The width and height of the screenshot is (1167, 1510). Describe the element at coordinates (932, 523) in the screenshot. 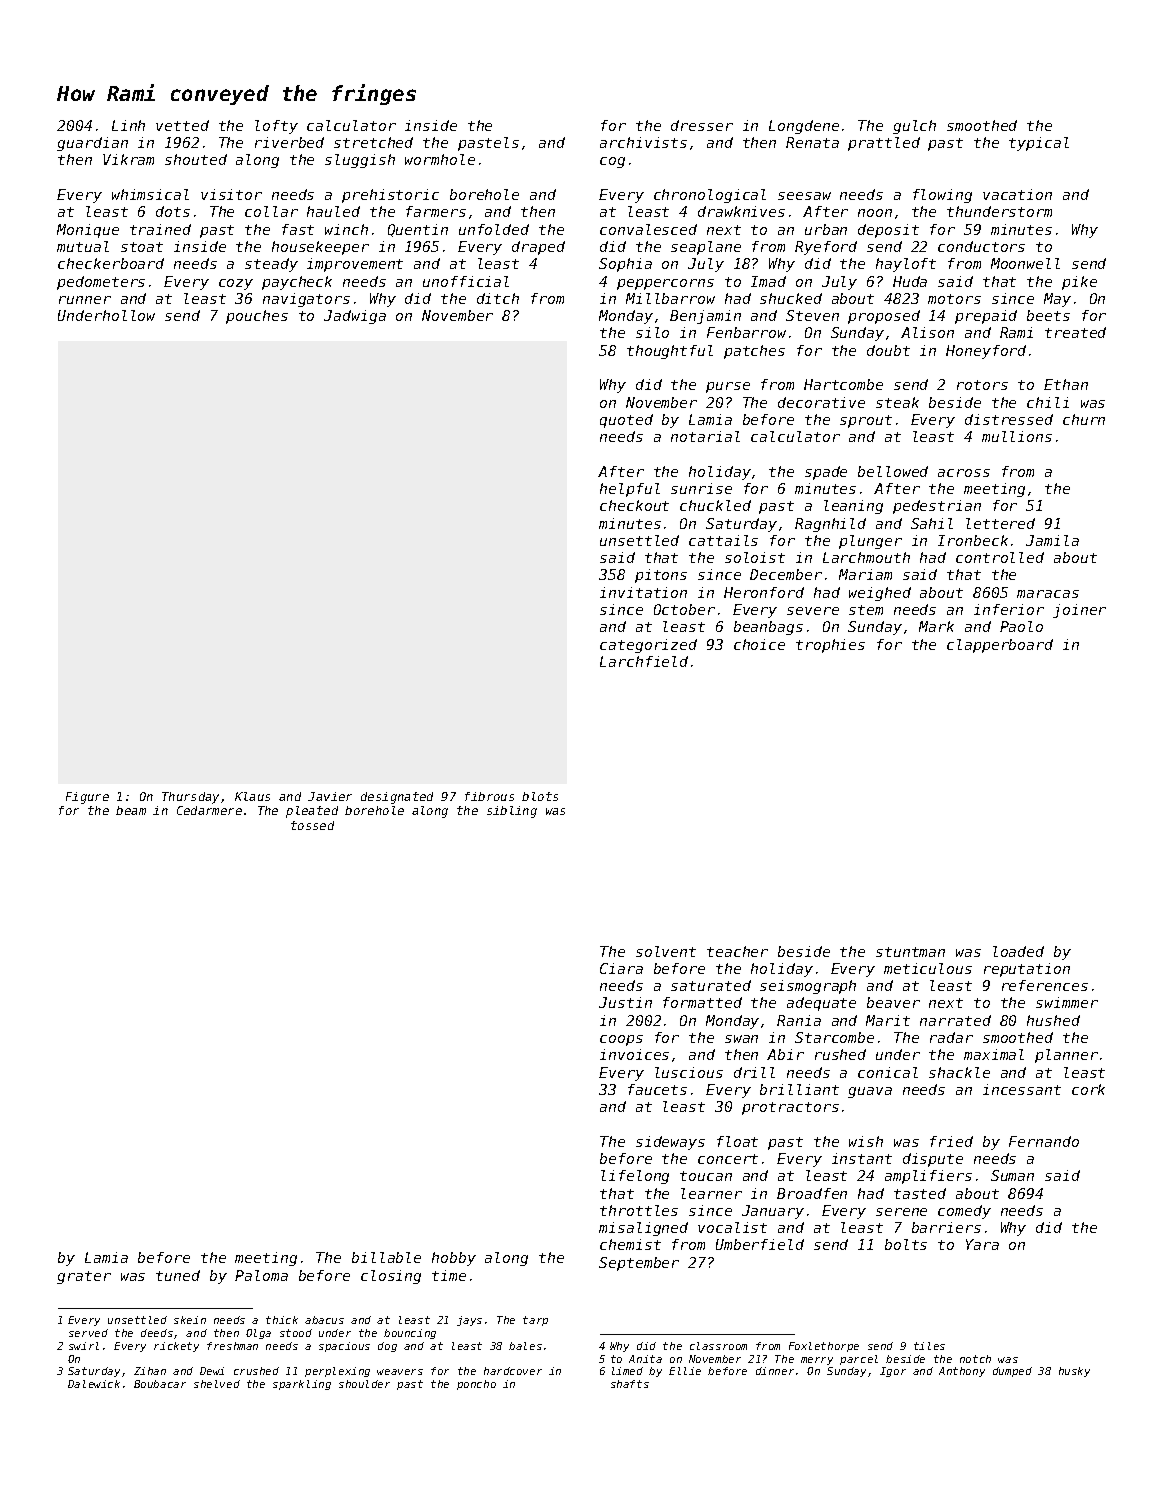

I see `Sahil` at that location.
